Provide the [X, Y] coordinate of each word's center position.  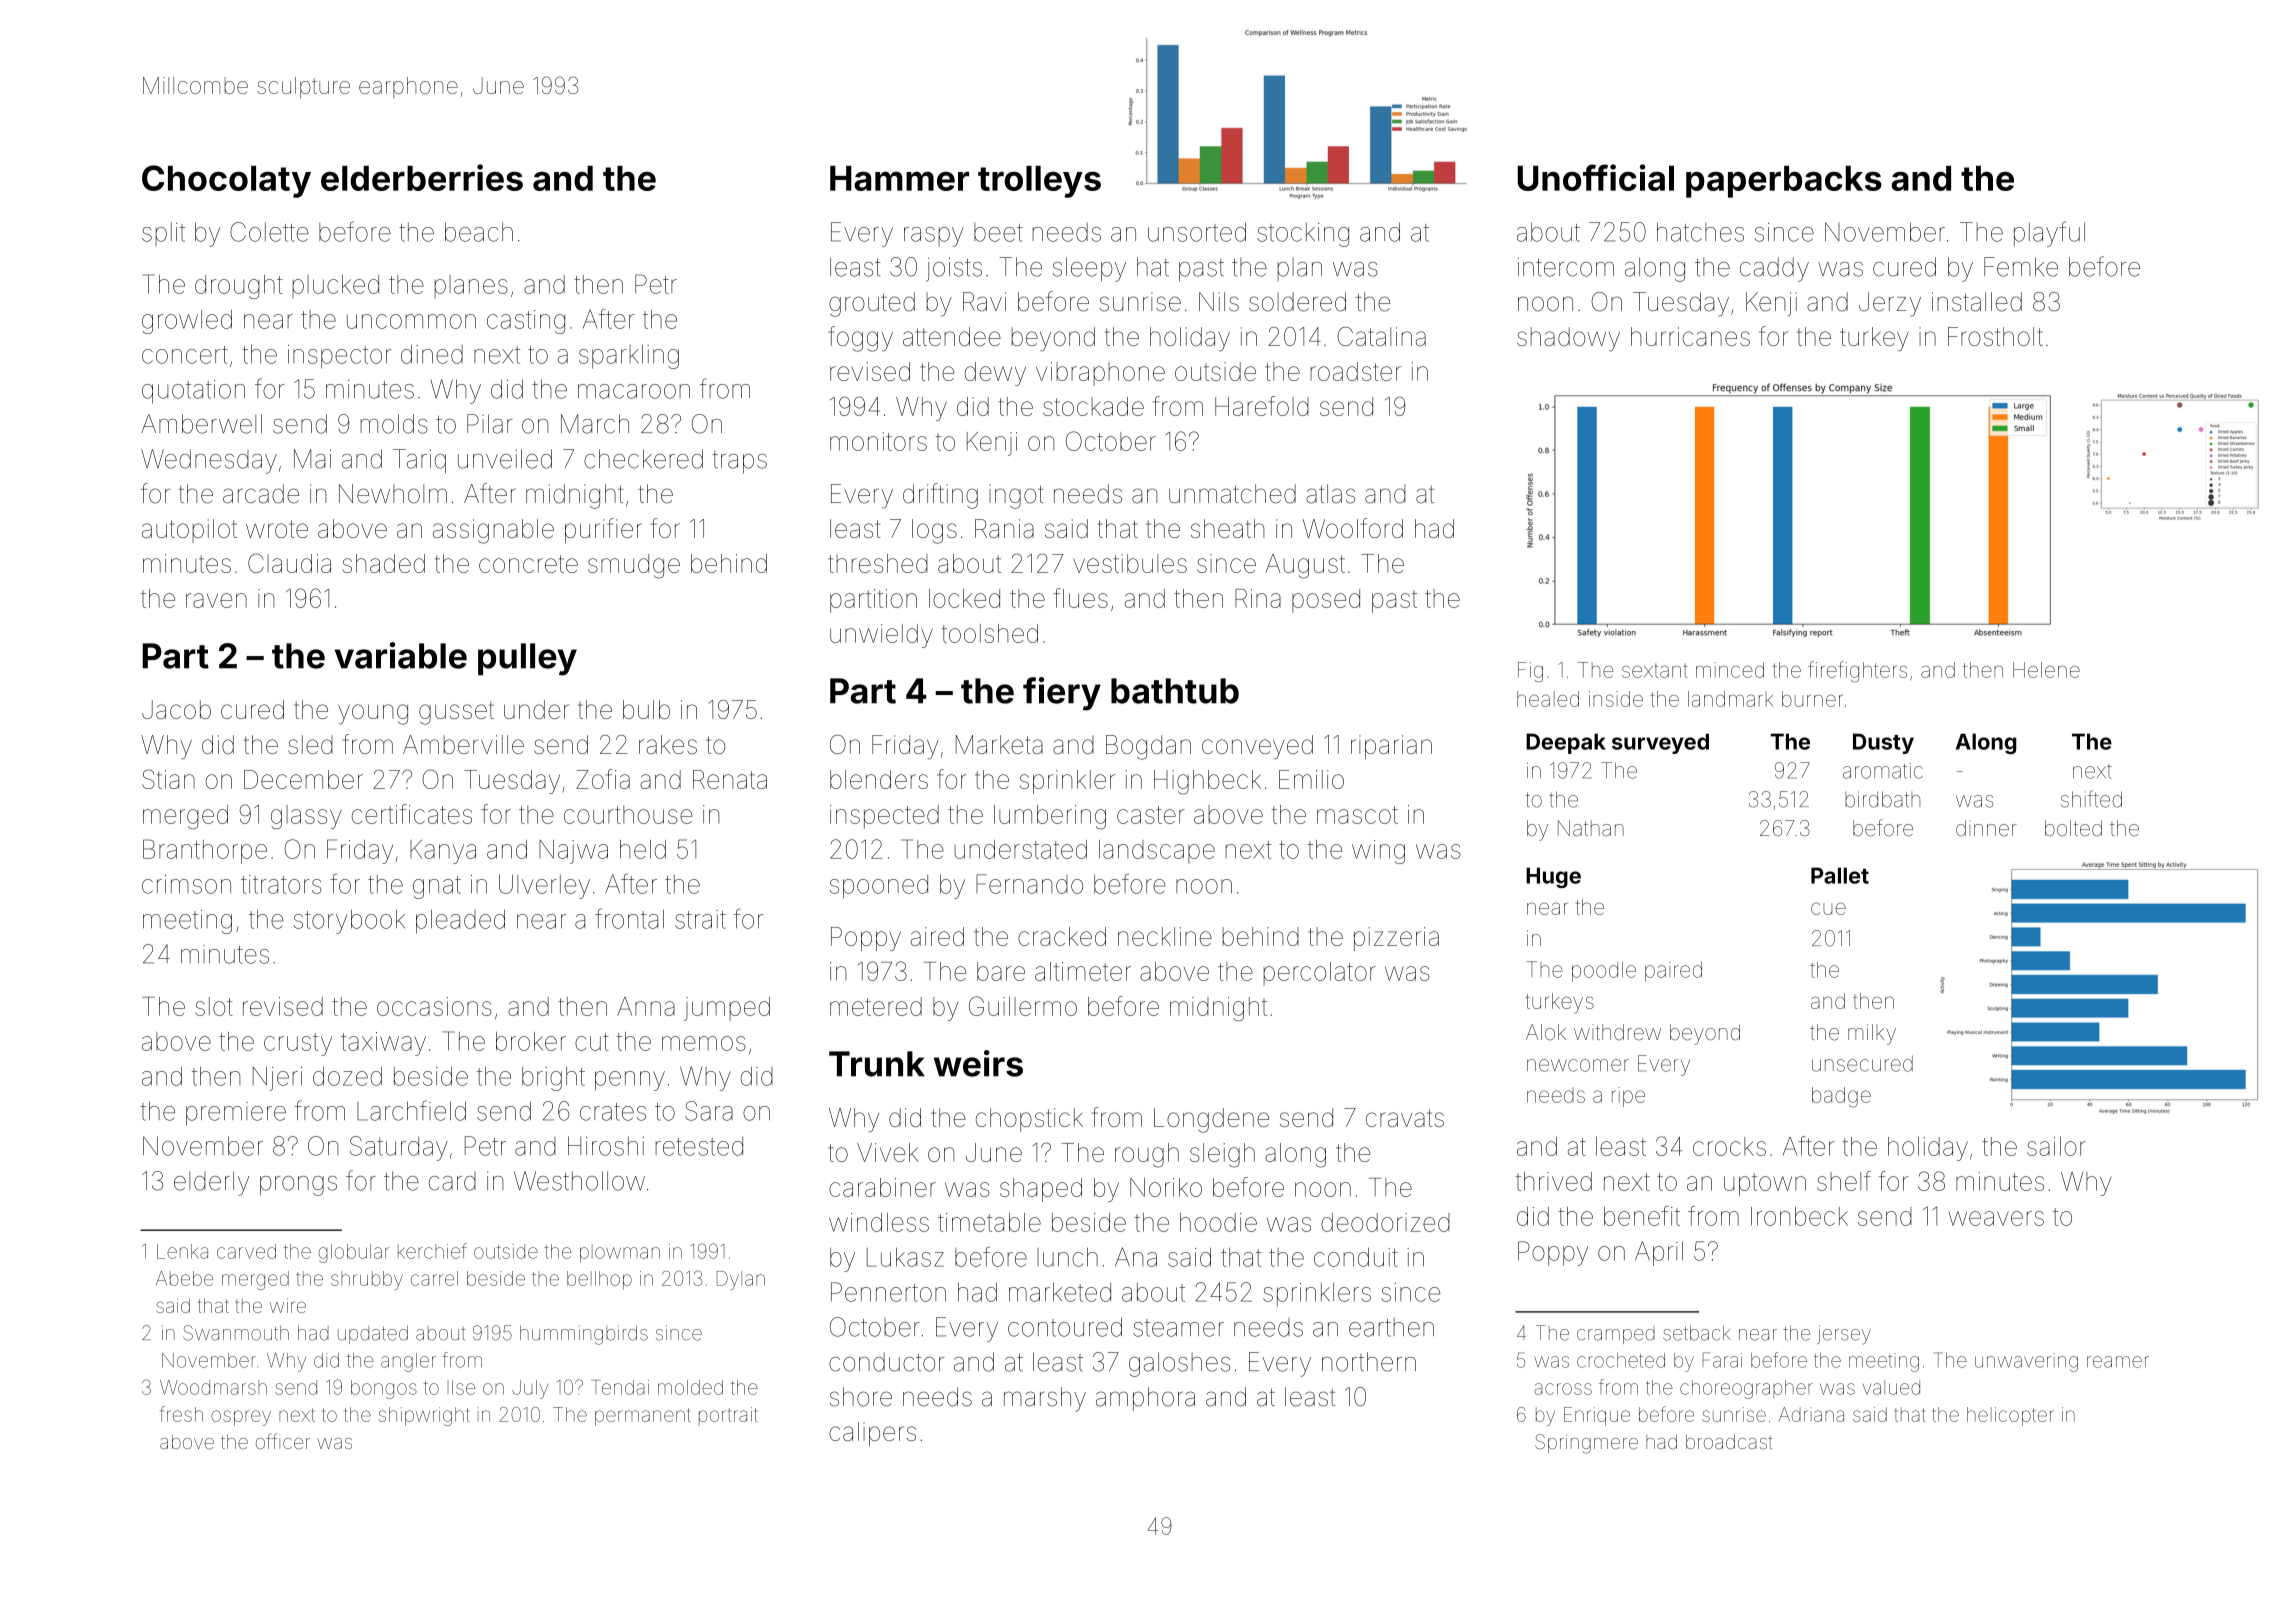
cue [1828, 908]
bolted [2073, 828]
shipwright [424, 1416]
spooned [879, 887]
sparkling [629, 357]
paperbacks [1784, 182]
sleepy [1089, 269]
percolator [1319, 974]
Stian [168, 779]
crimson [186, 884]
